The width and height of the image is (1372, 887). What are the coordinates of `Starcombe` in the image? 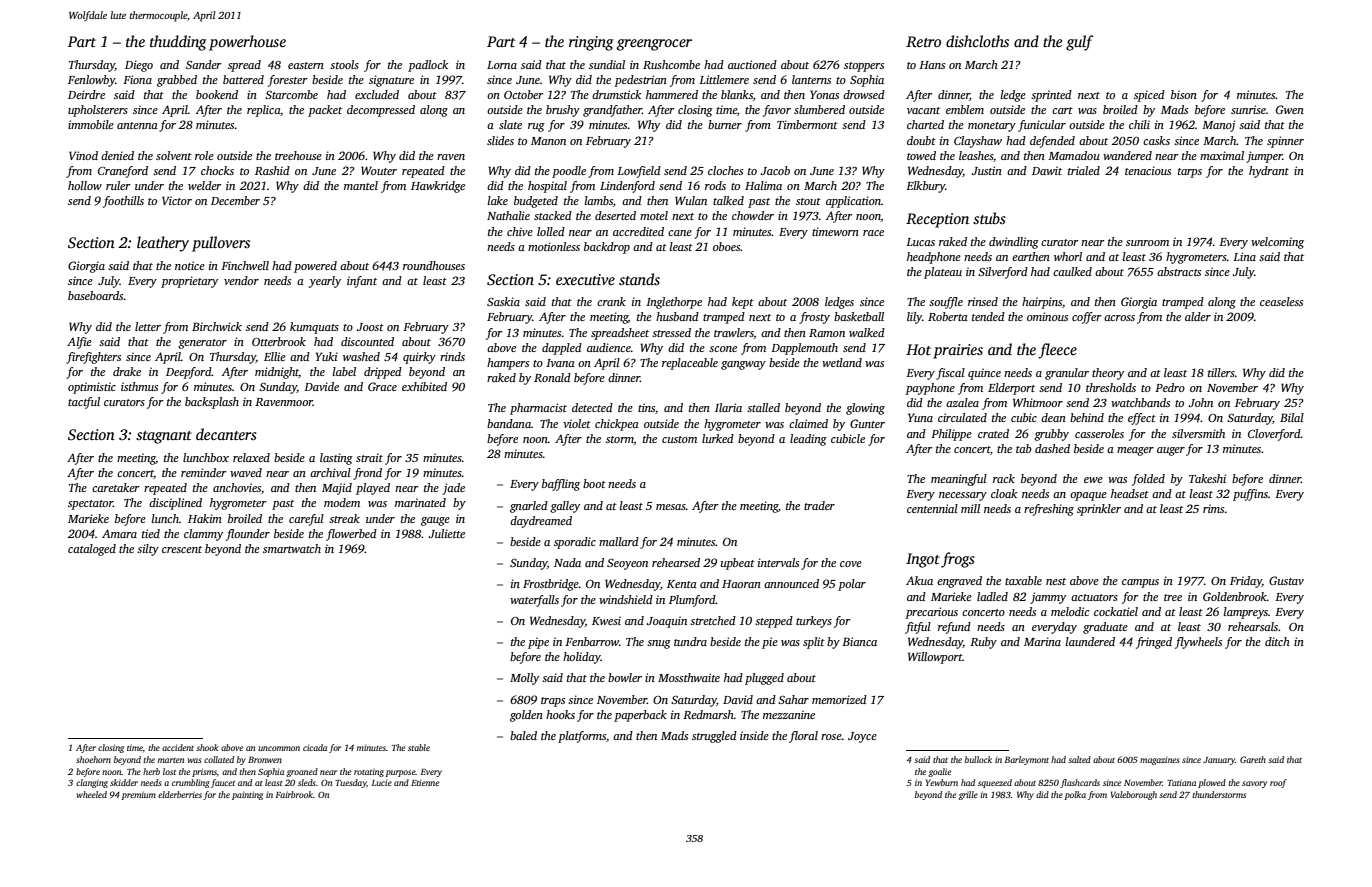 It's located at (291, 94).
